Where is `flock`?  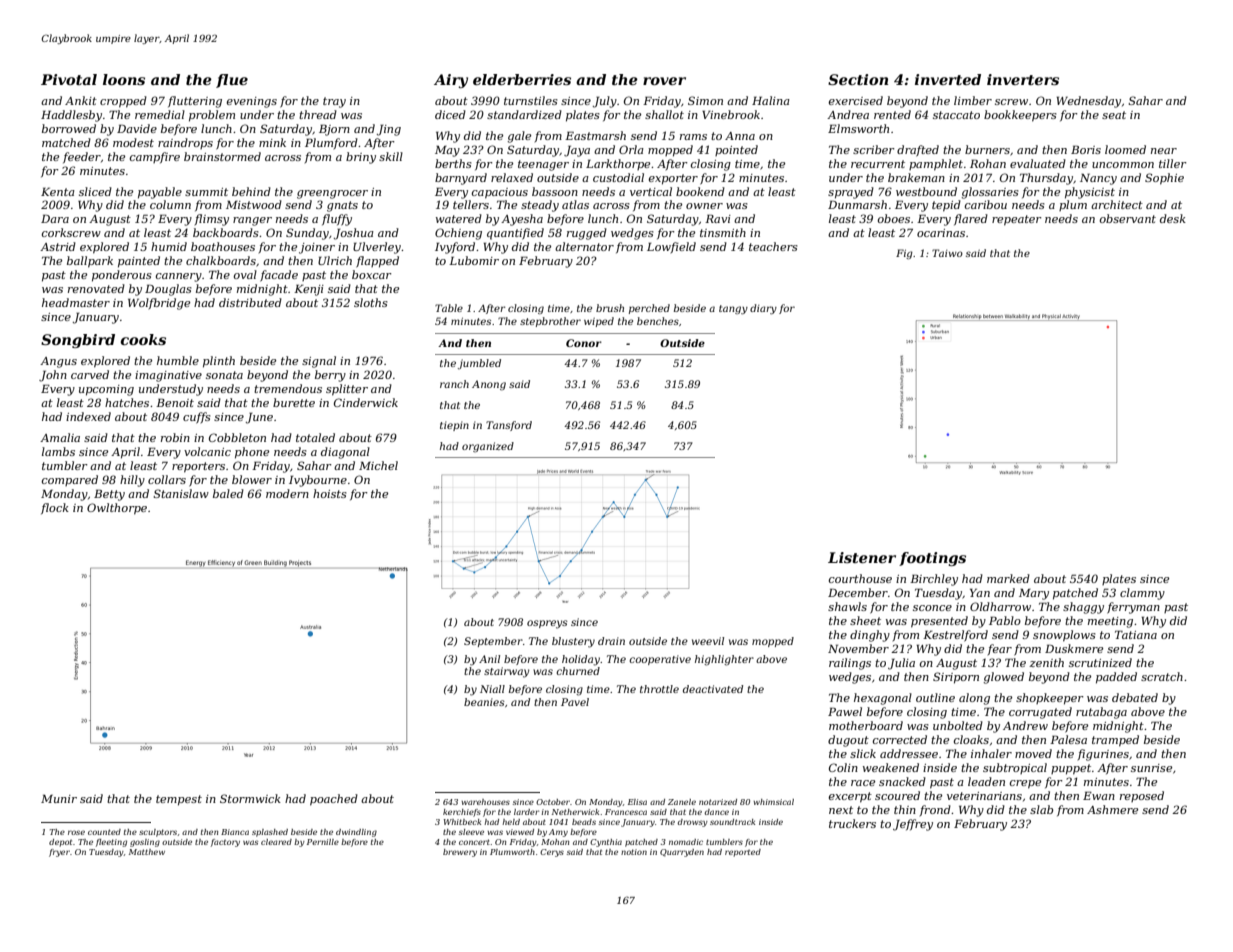
flock is located at coordinates (55, 508).
